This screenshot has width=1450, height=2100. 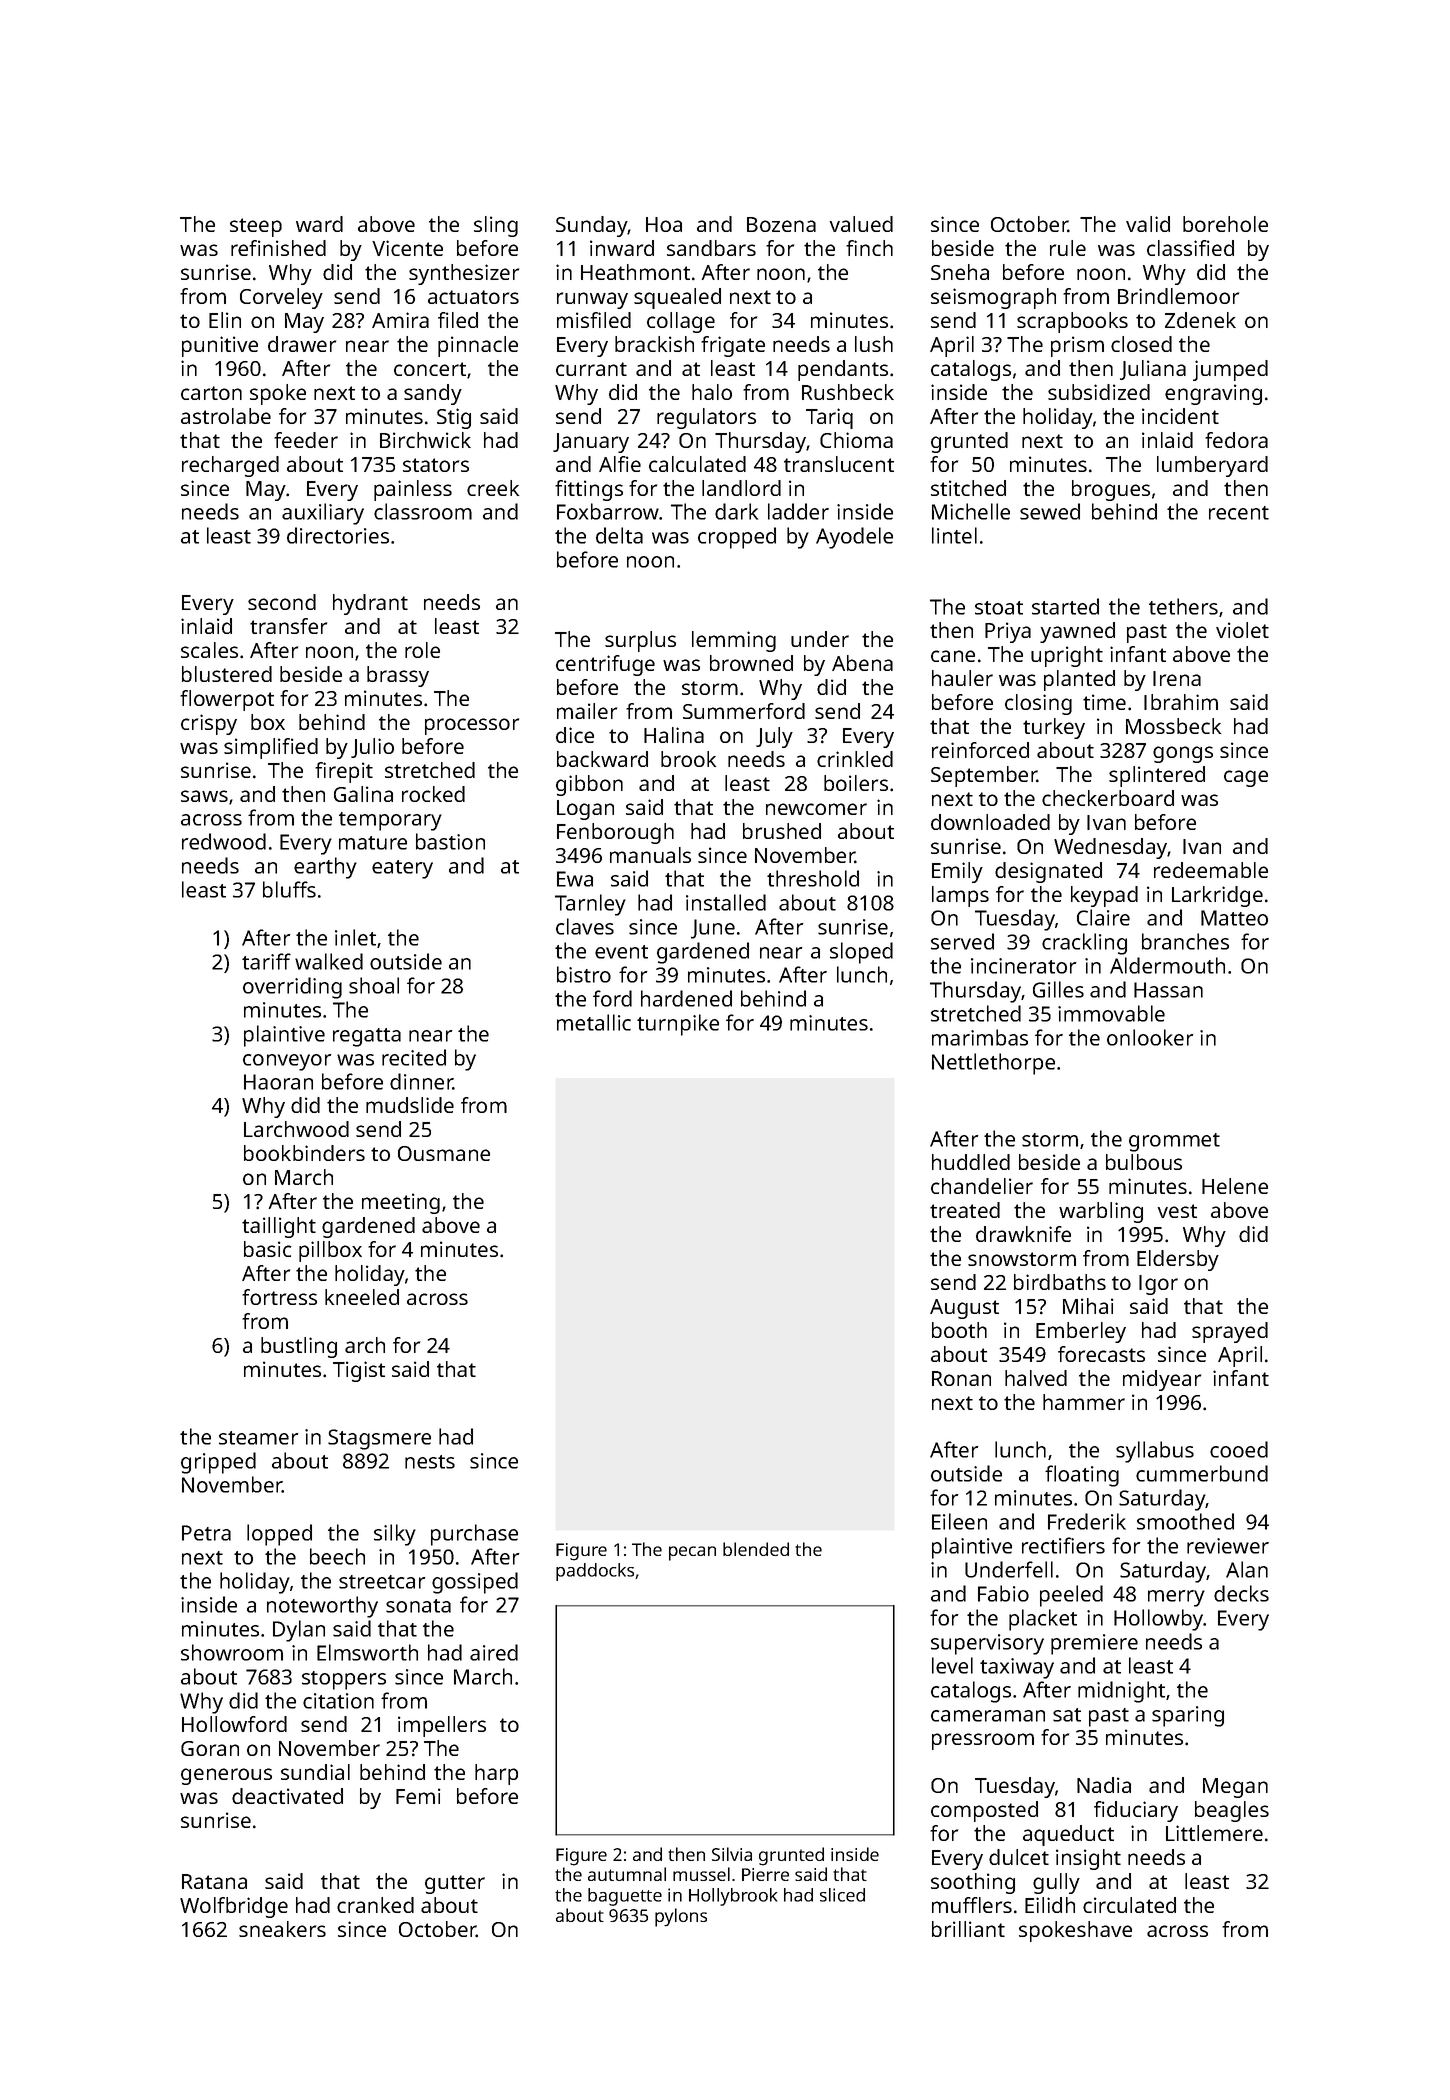 What do you see at coordinates (1104, 1785) in the screenshot?
I see `Nadia` at bounding box center [1104, 1785].
